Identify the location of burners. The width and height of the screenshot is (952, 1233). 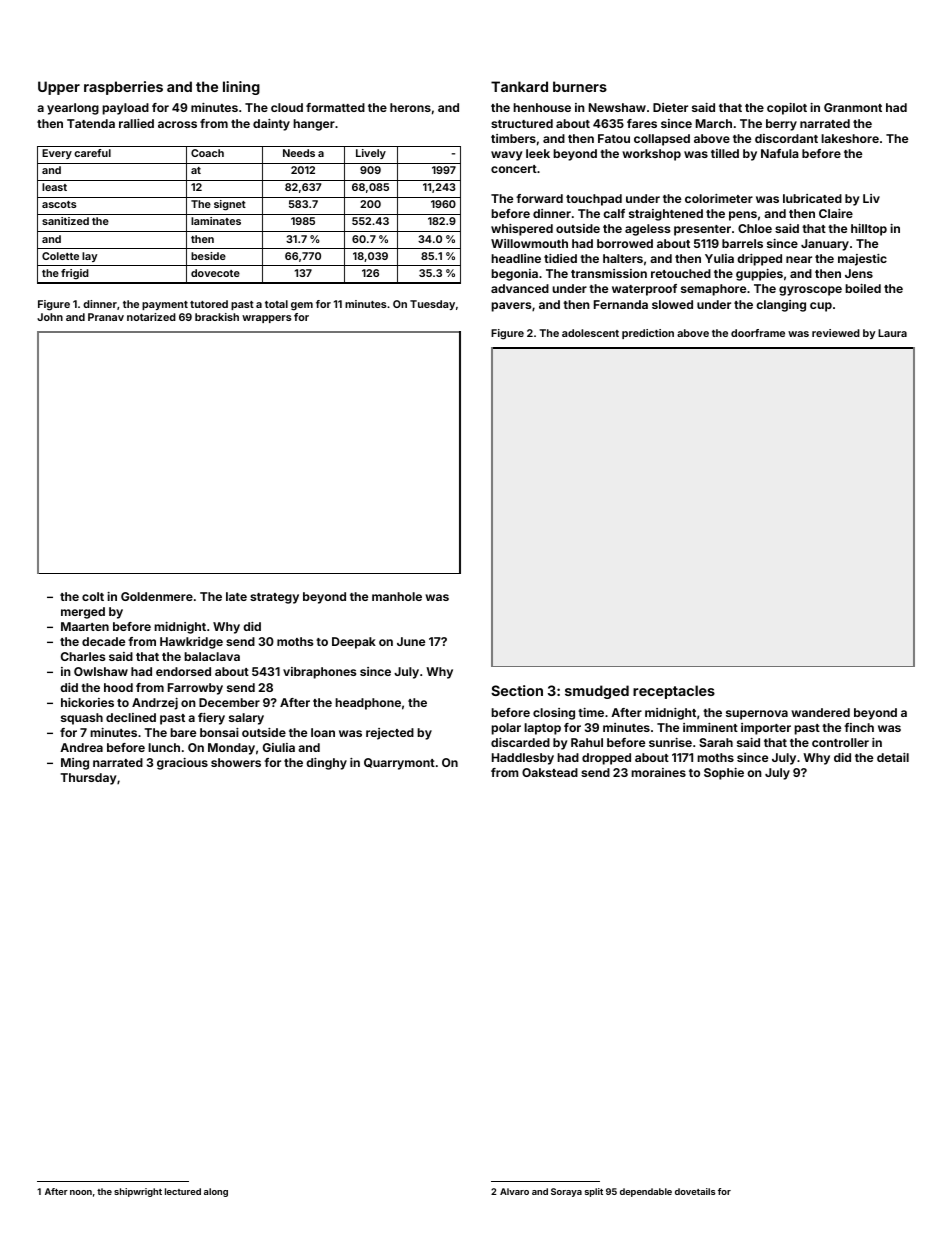
(580, 86).
